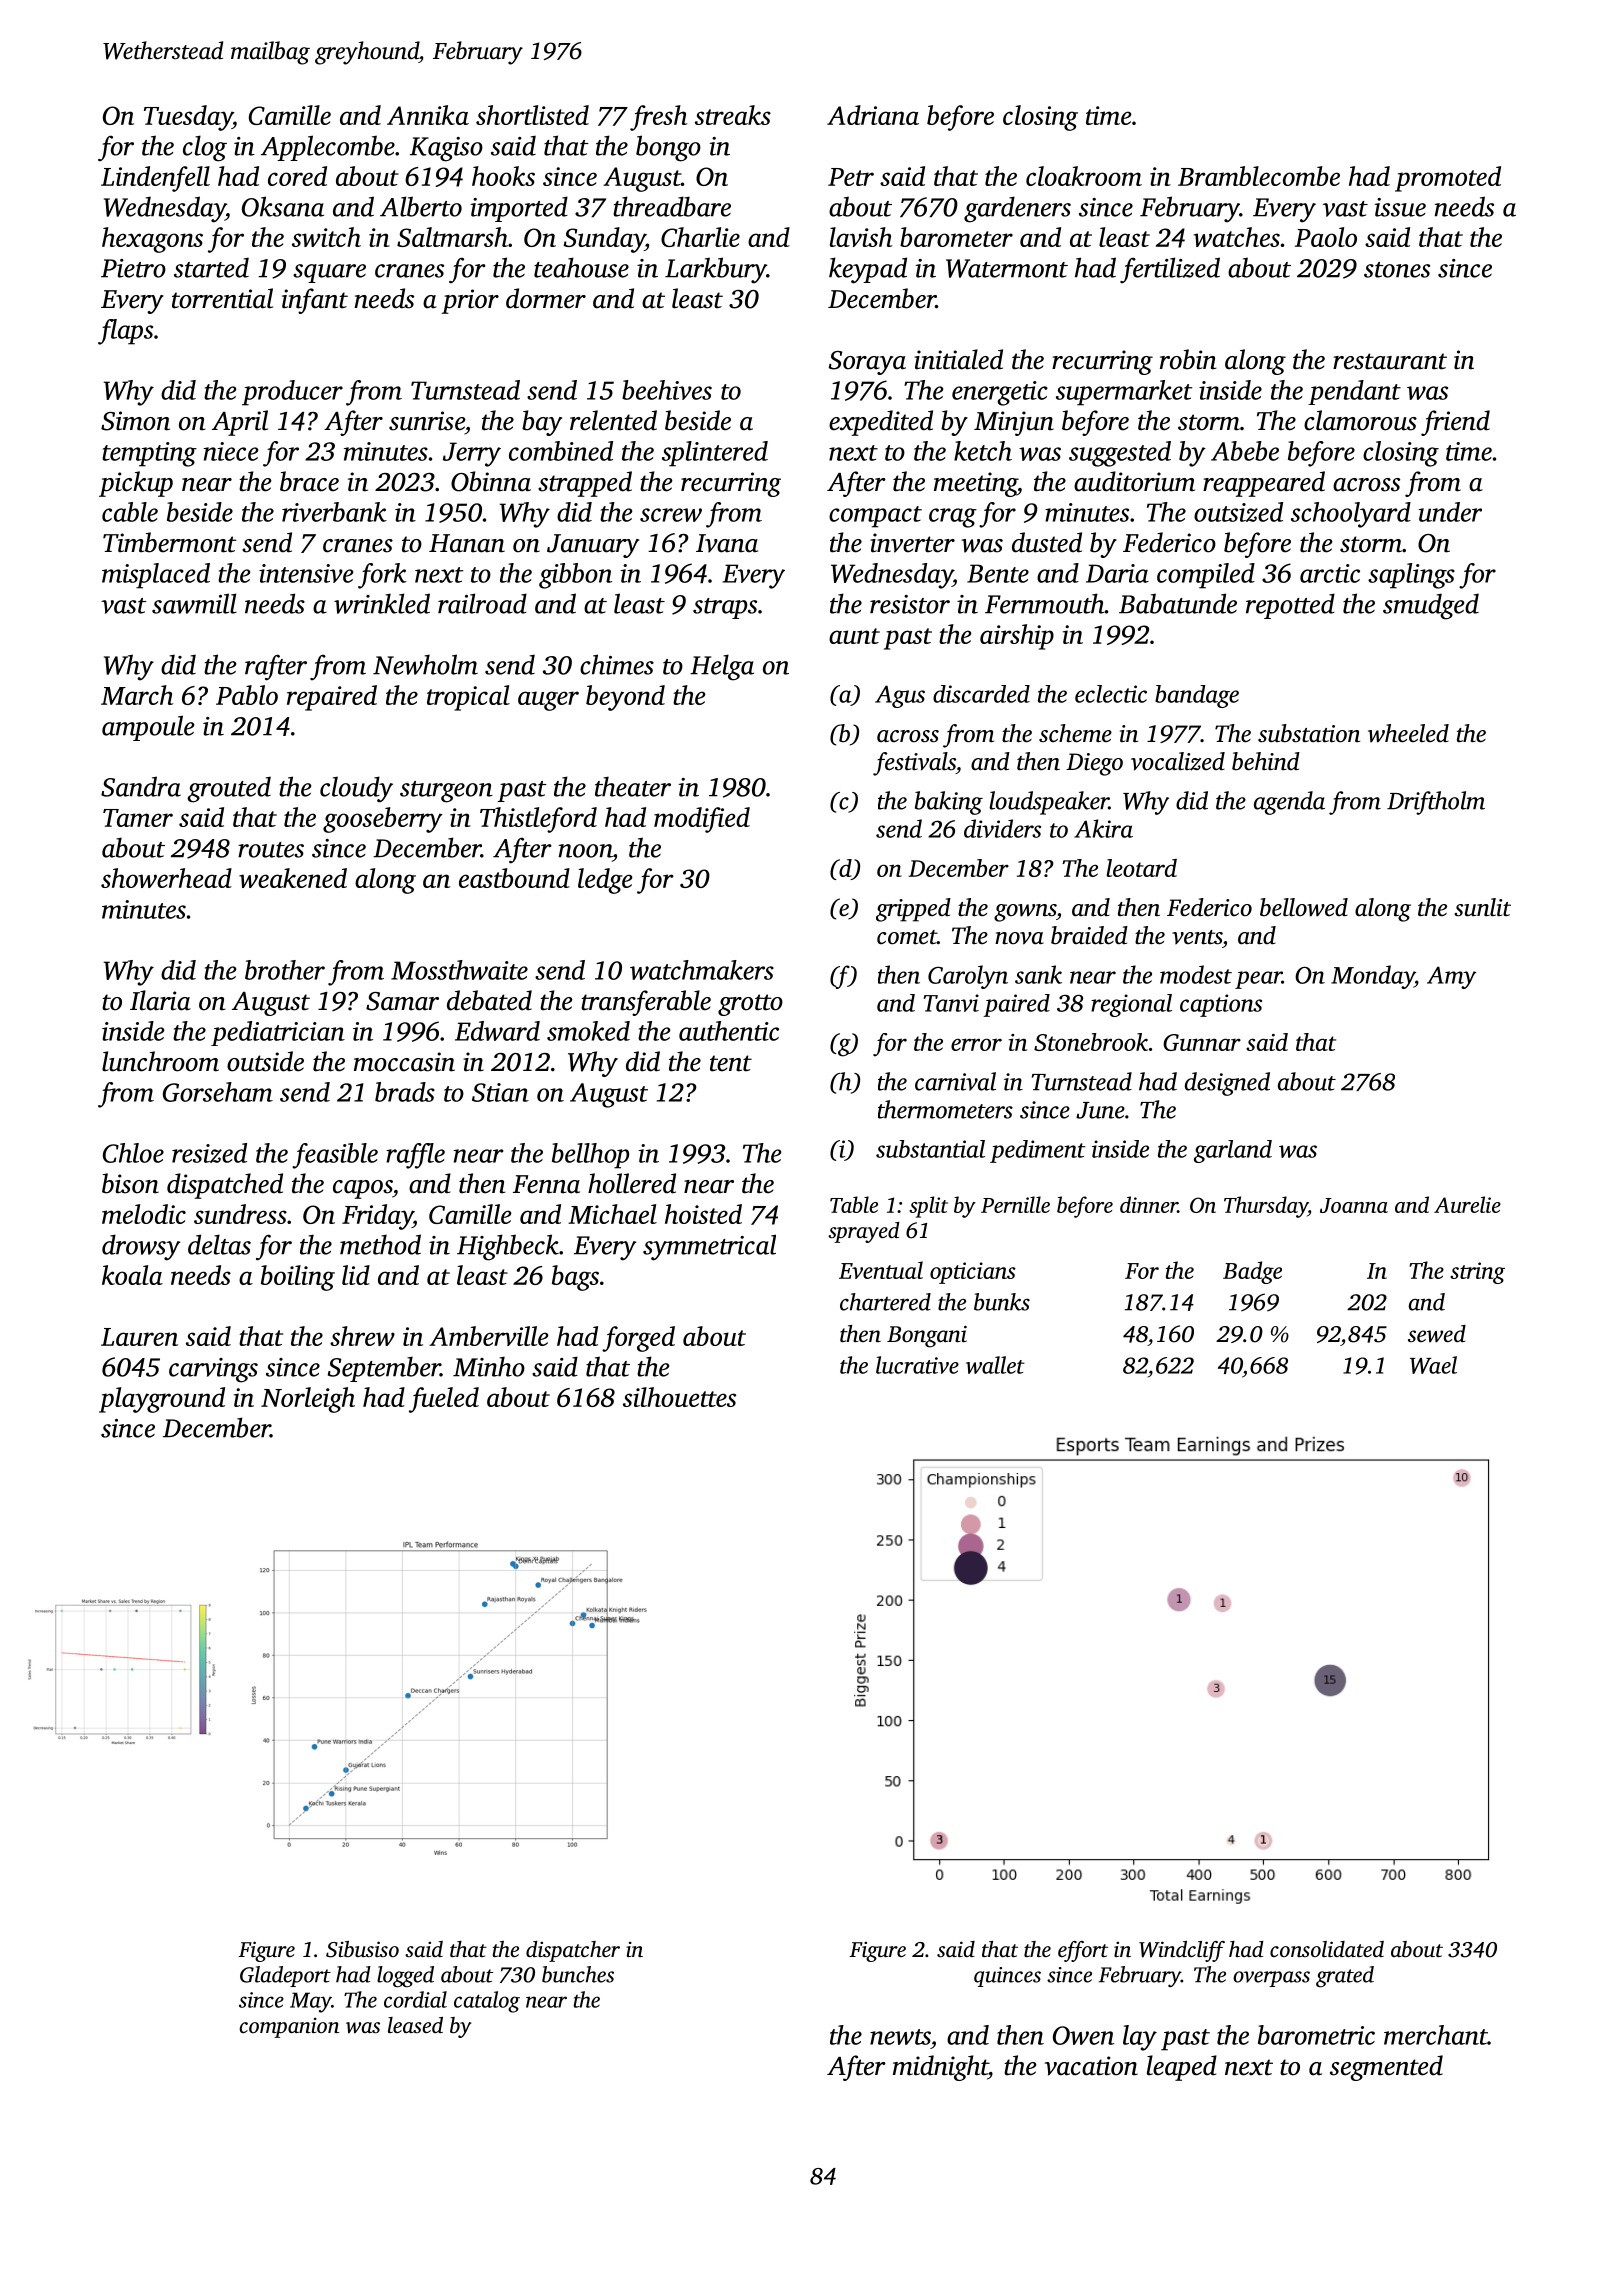 This image has width=1620, height=2292. Describe the element at coordinates (912, 543) in the image. I see `inverter` at that location.
